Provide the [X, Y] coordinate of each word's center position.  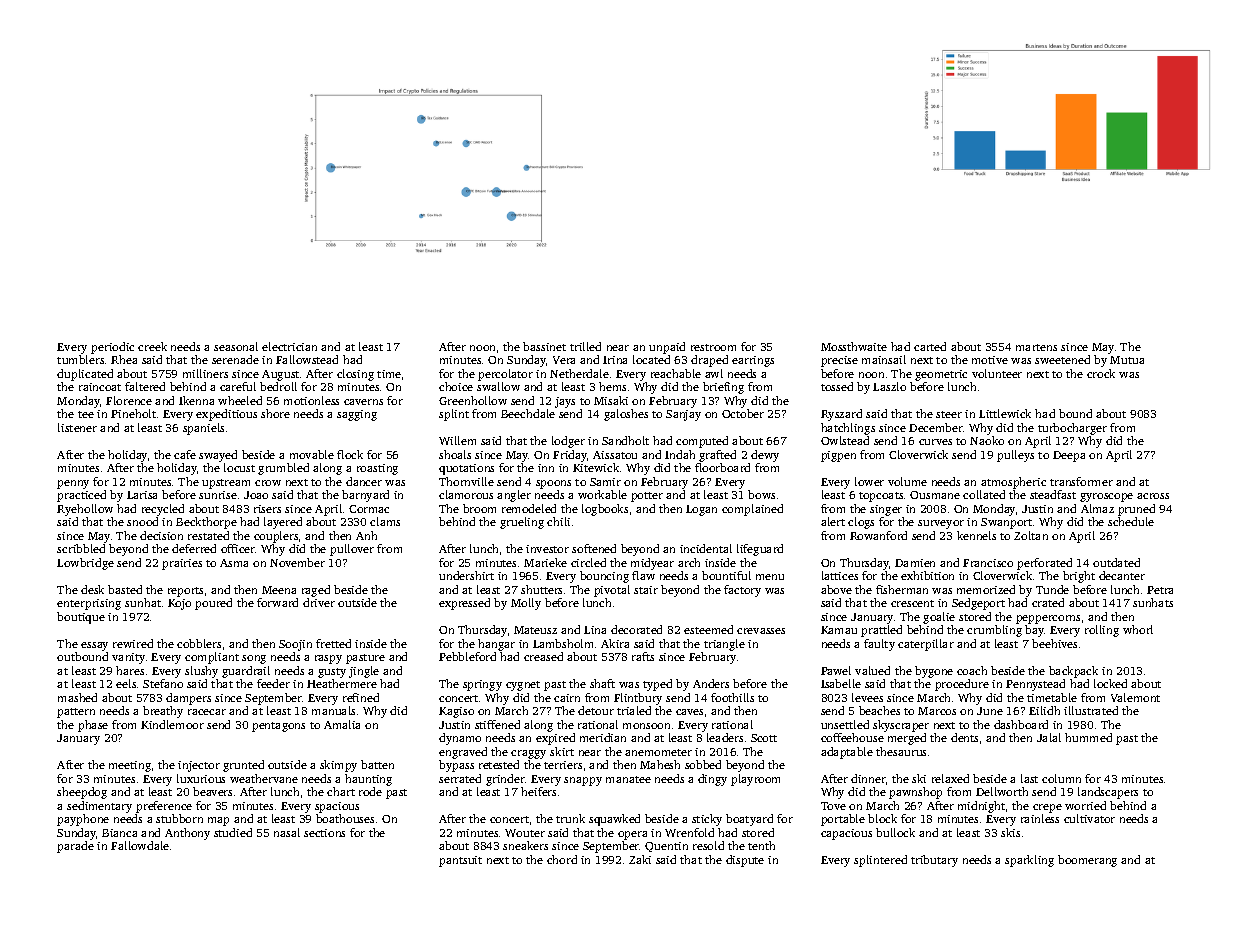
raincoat [100, 387]
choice [456, 386]
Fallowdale [140, 845]
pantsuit [460, 861]
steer [949, 414]
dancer [364, 481]
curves [935, 442]
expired [555, 739]
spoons [553, 484]
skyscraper [901, 726]
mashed [77, 697]
